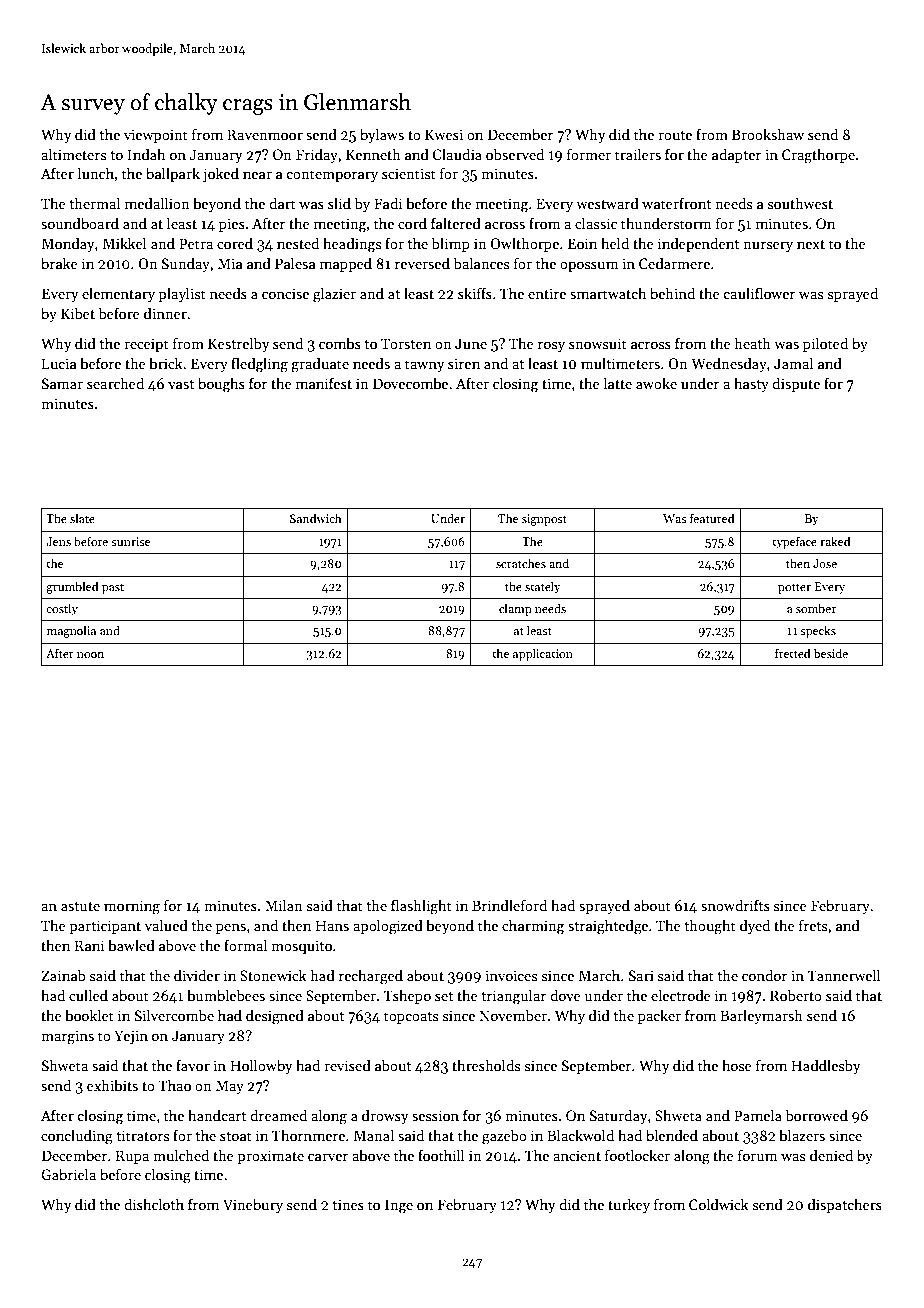  What do you see at coordinates (284, 905) in the screenshot?
I see `Milan` at bounding box center [284, 905].
